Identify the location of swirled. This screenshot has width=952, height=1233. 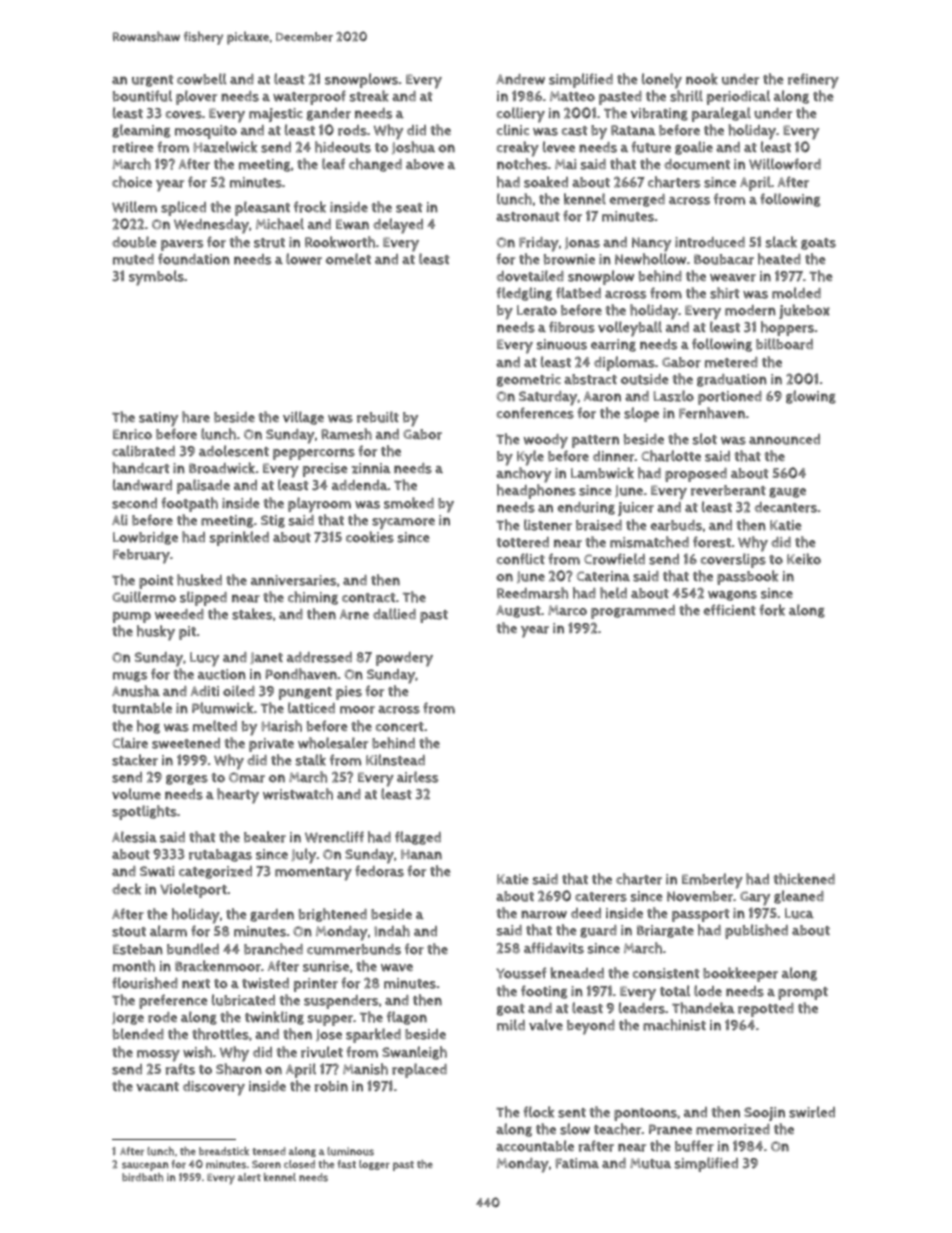
(812, 1112).
